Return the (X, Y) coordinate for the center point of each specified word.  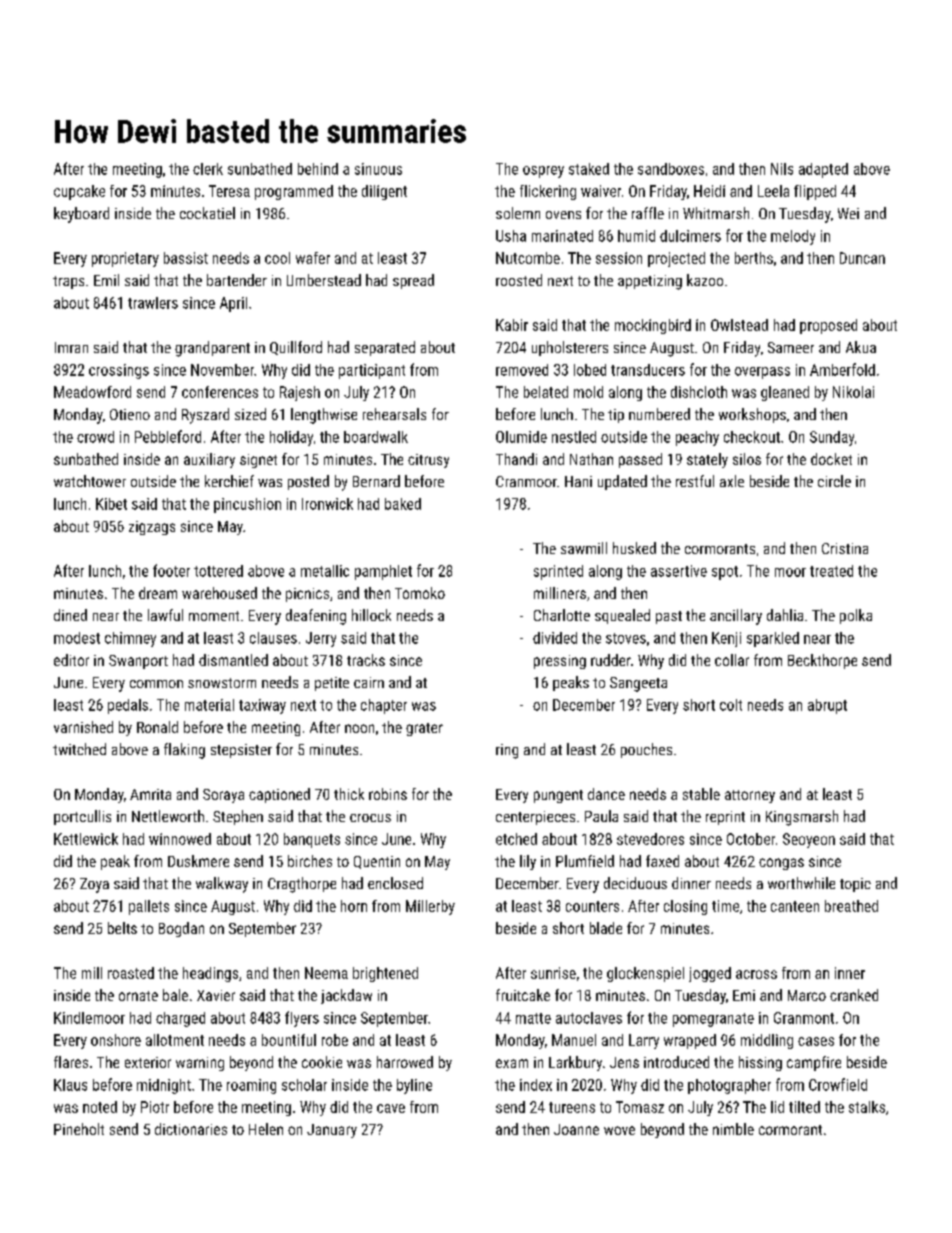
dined (70, 615)
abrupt (827, 706)
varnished (83, 727)
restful (695, 481)
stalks (867, 1107)
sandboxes (671, 169)
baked (403, 504)
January (332, 1131)
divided (555, 638)
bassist (186, 258)
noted (100, 1107)
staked (589, 169)
